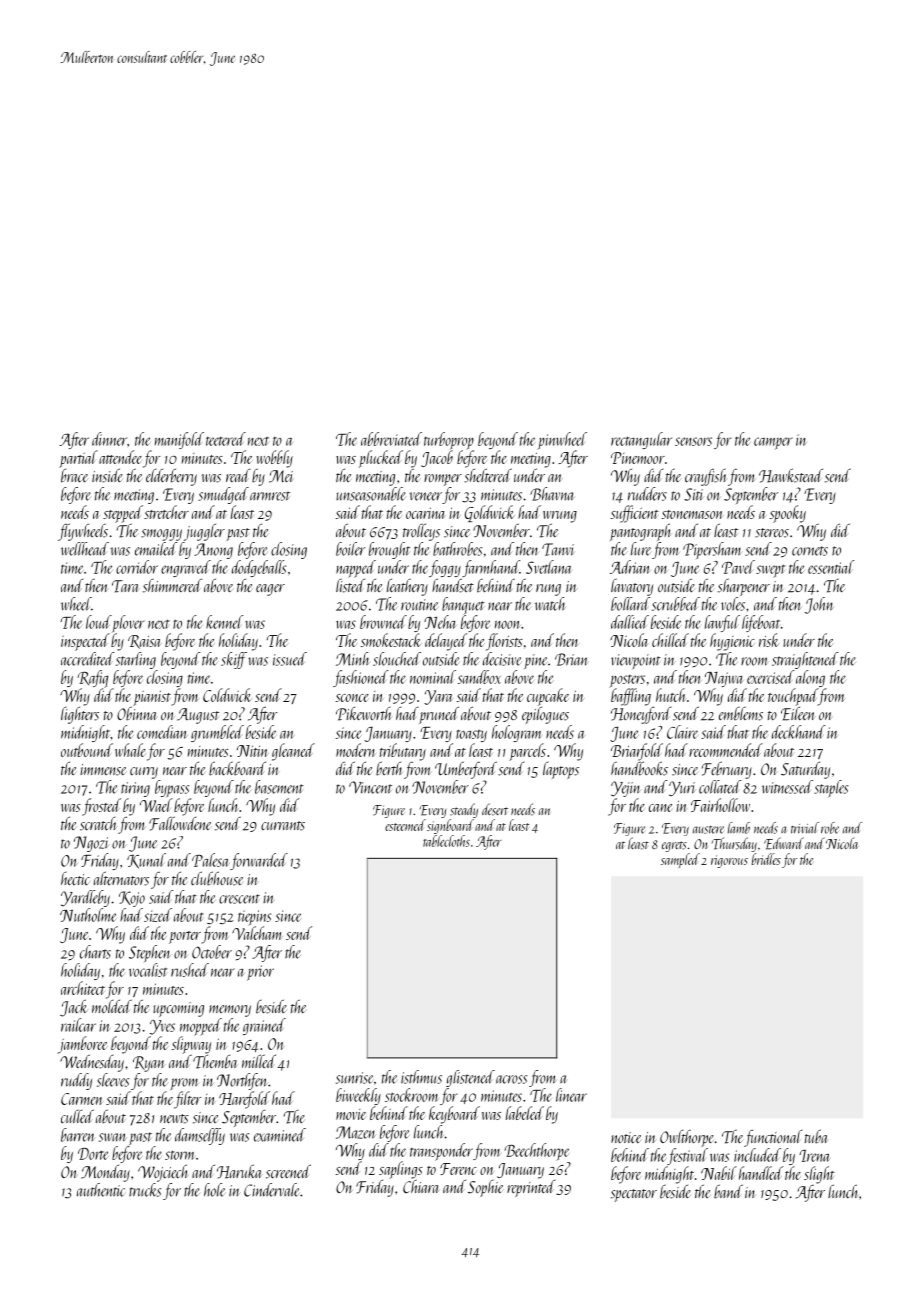 This page has width=924, height=1308. Describe the element at coordinates (112, 1137) in the page. I see `swan` at that location.
